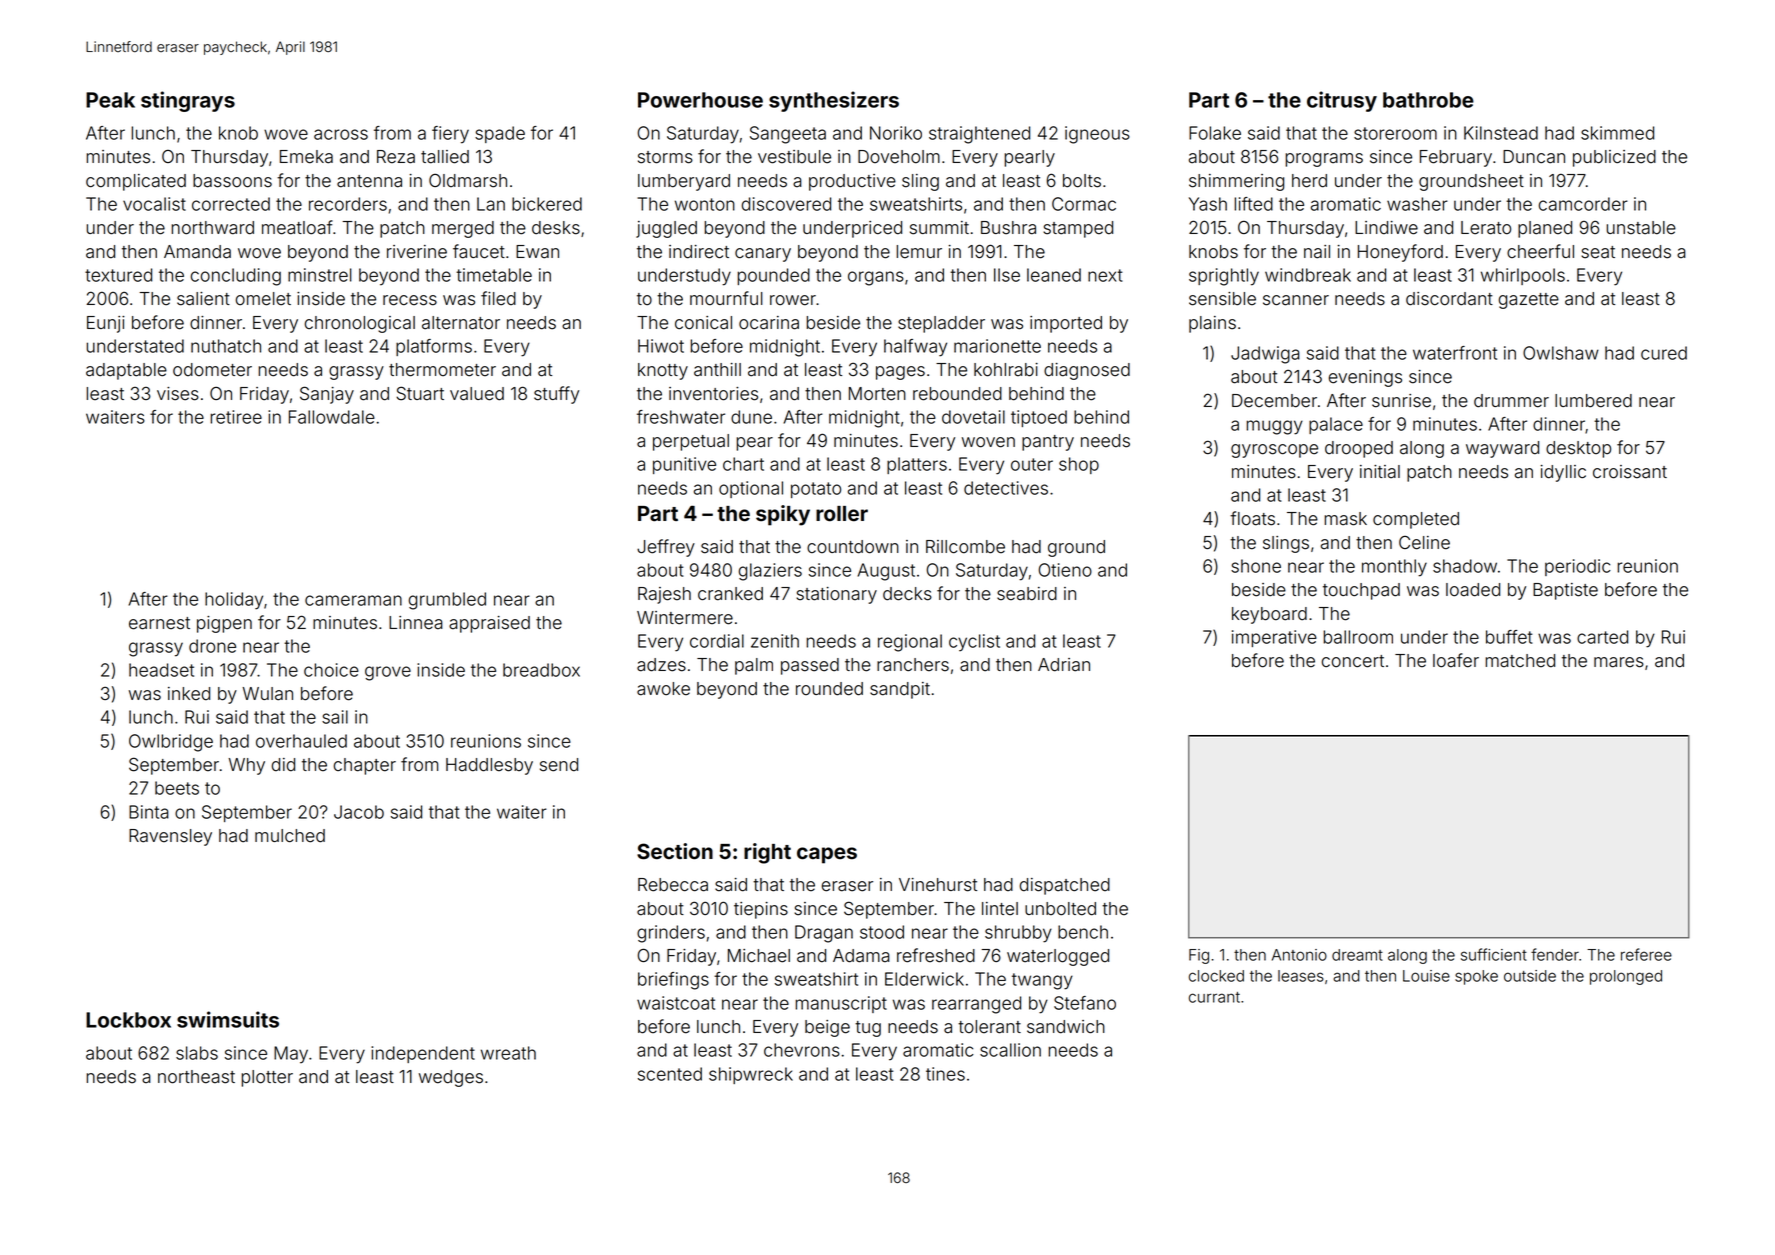  Describe the element at coordinates (1501, 133) in the screenshot. I see `Kilnstead` at that location.
